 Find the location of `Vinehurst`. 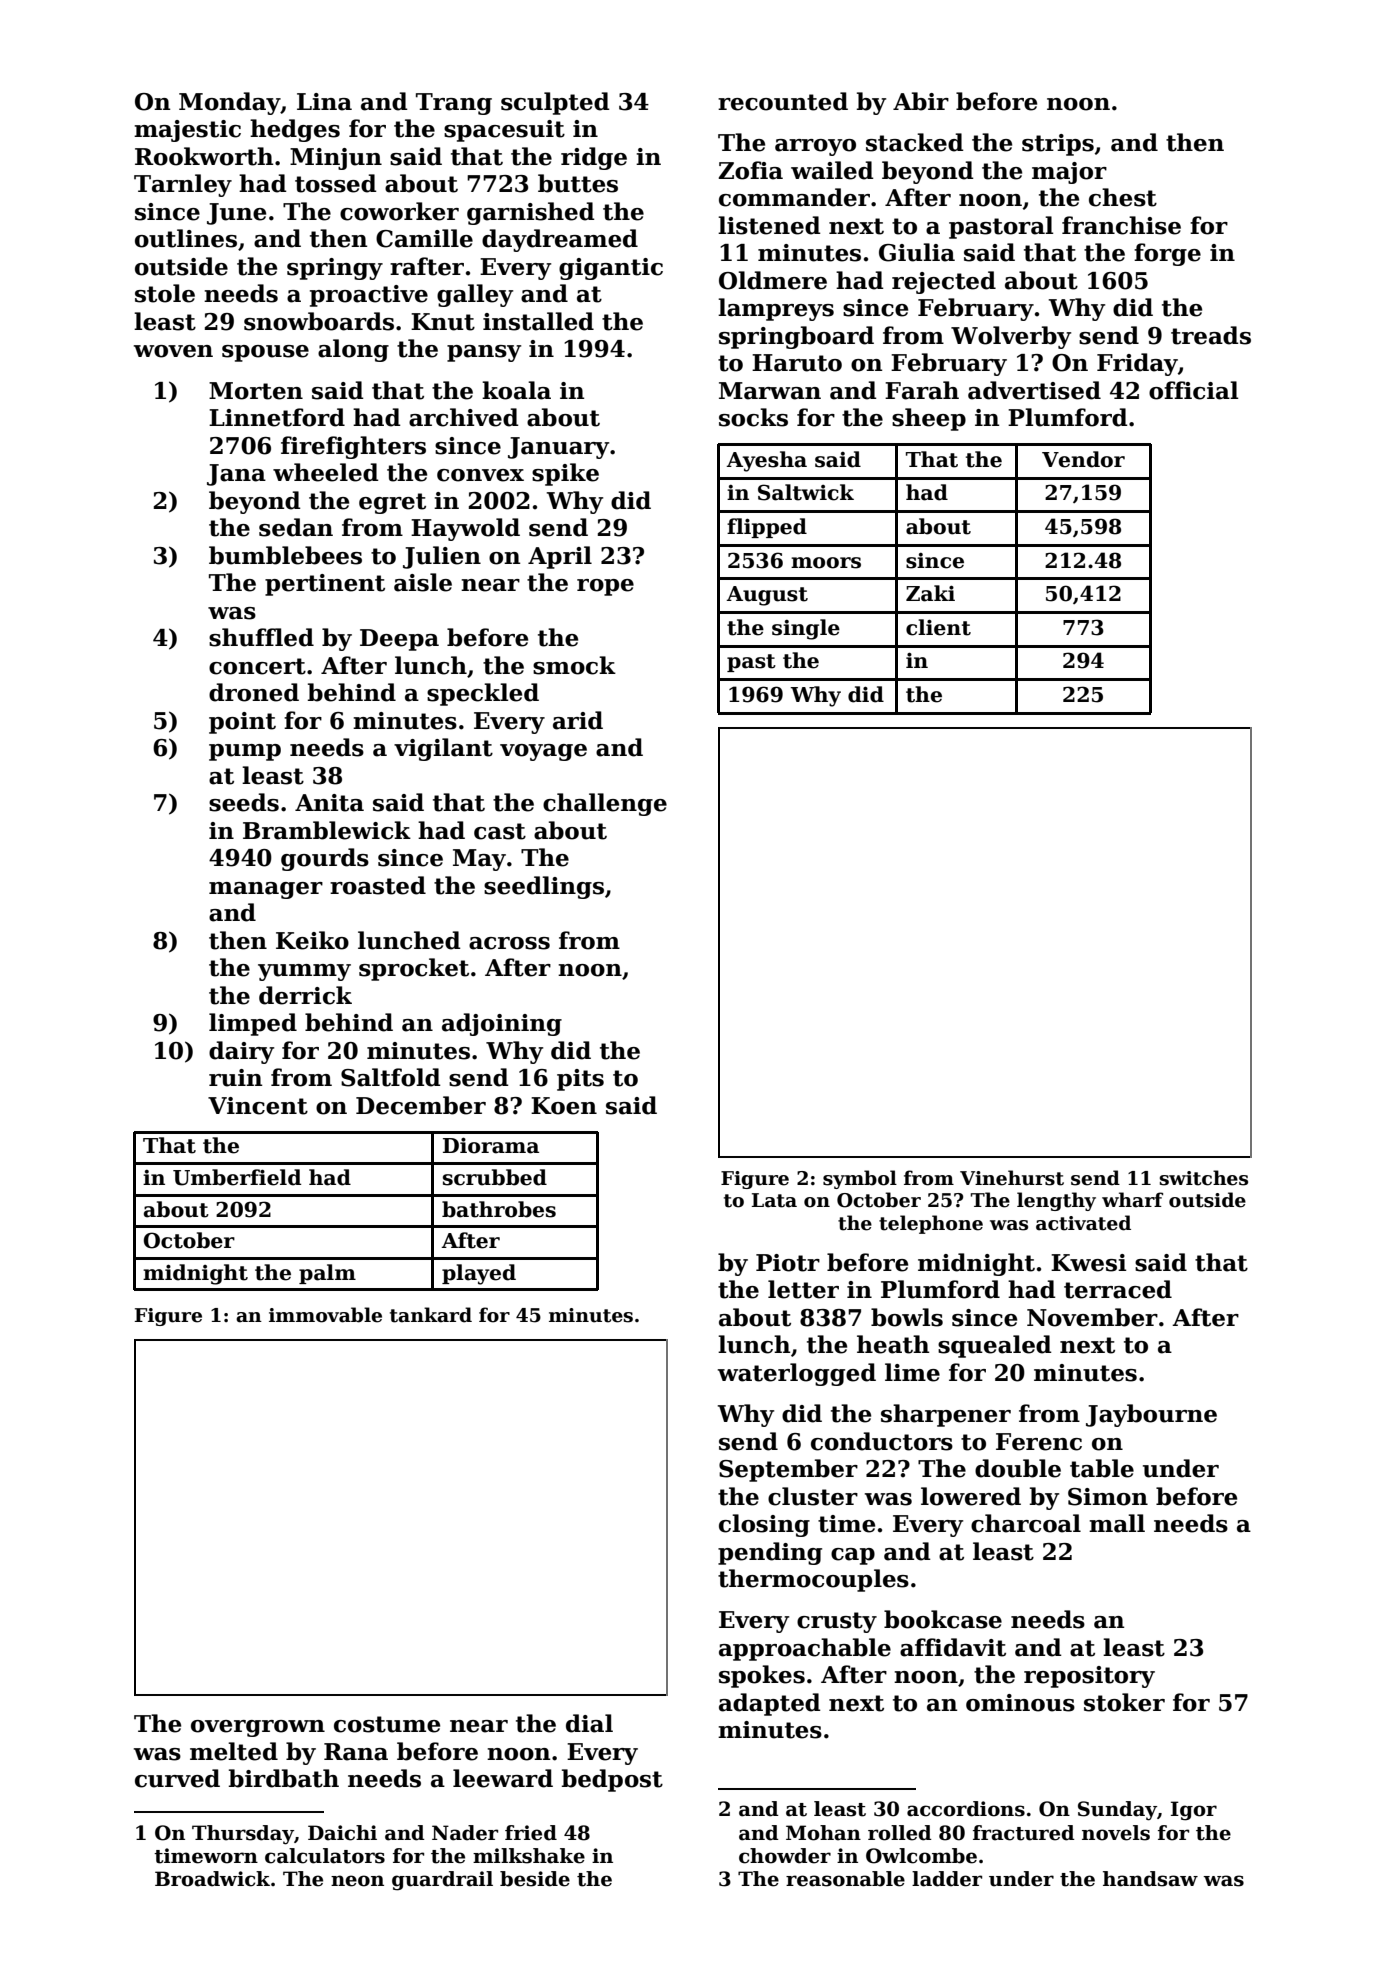

Vinehurst is located at coordinates (1012, 1178).
